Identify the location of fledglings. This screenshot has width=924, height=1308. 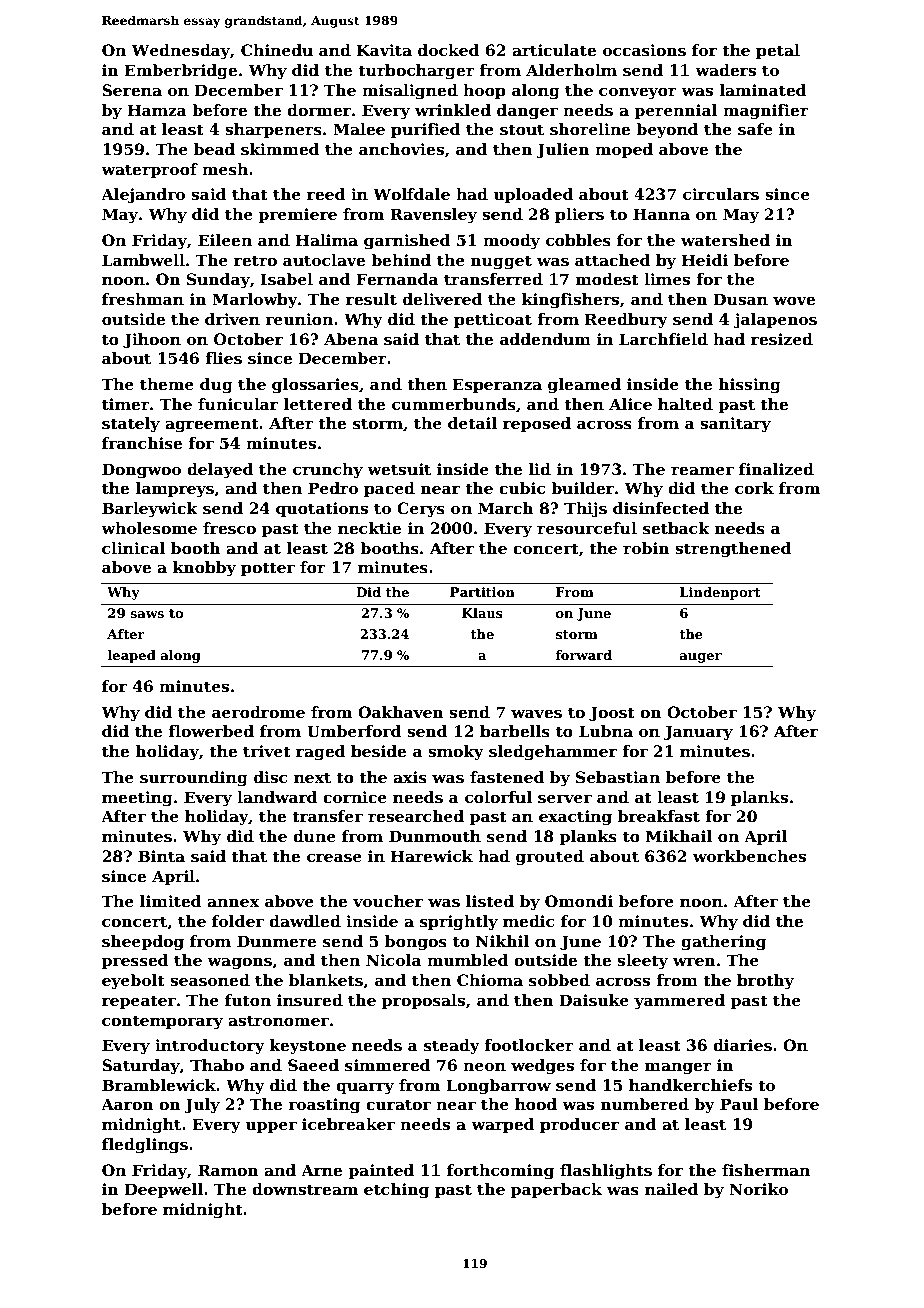
(145, 1146).
